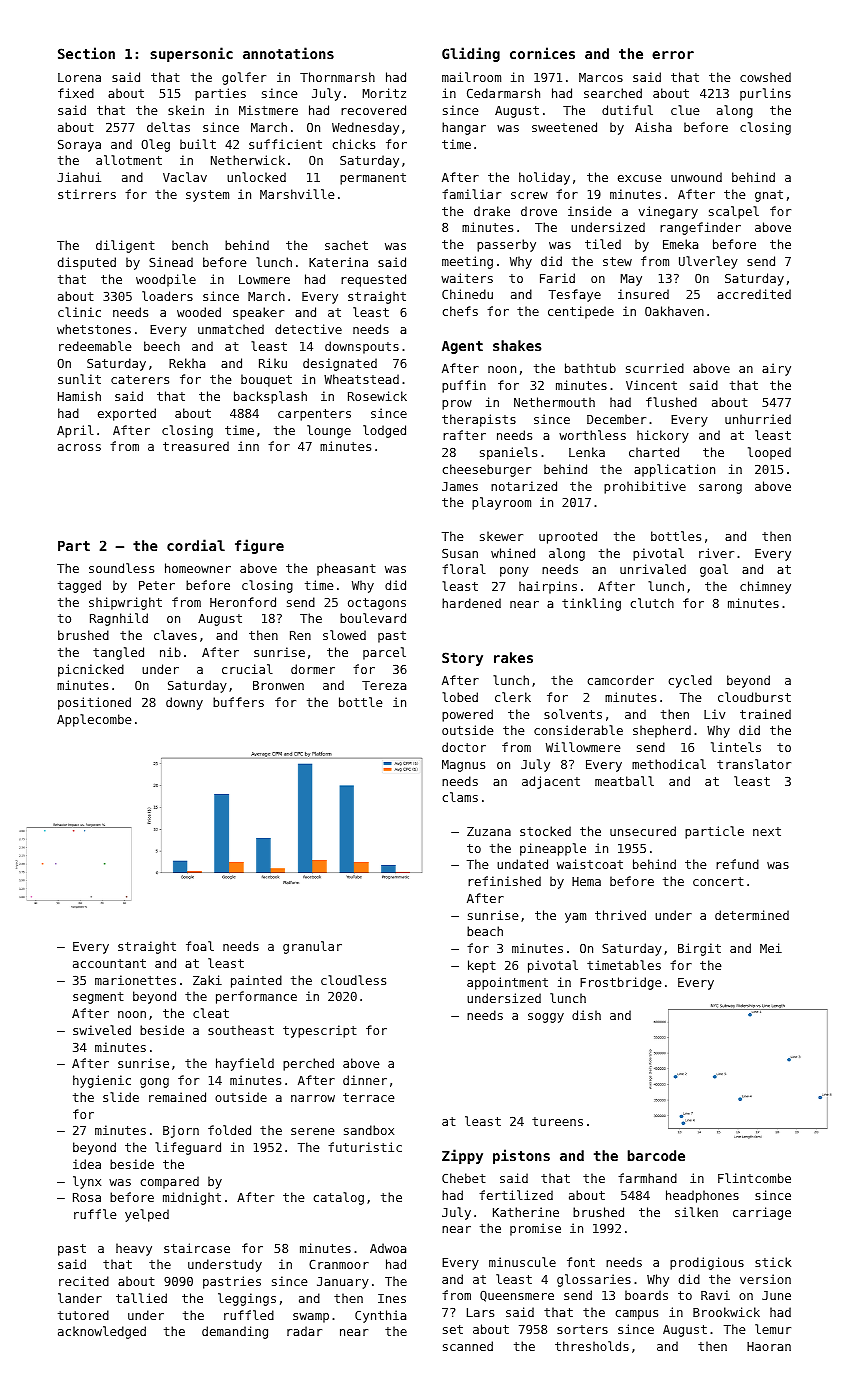 The image size is (849, 1400). Describe the element at coordinates (592, 1346) in the document. I see `thresholds` at that location.
